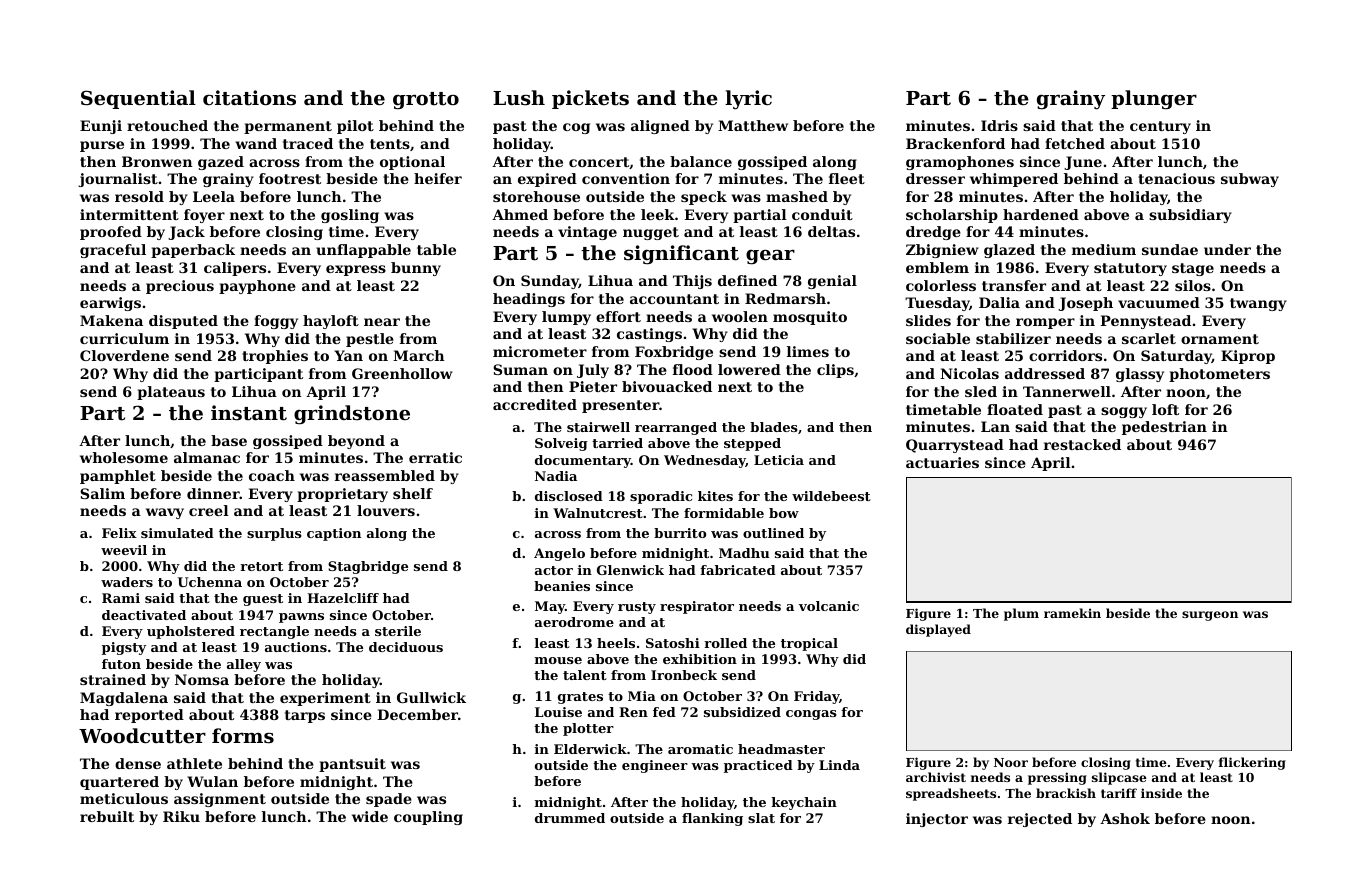 Image resolution: width=1372 pixels, height=887 pixels. Describe the element at coordinates (1072, 613) in the document. I see `ramekin` at that location.
